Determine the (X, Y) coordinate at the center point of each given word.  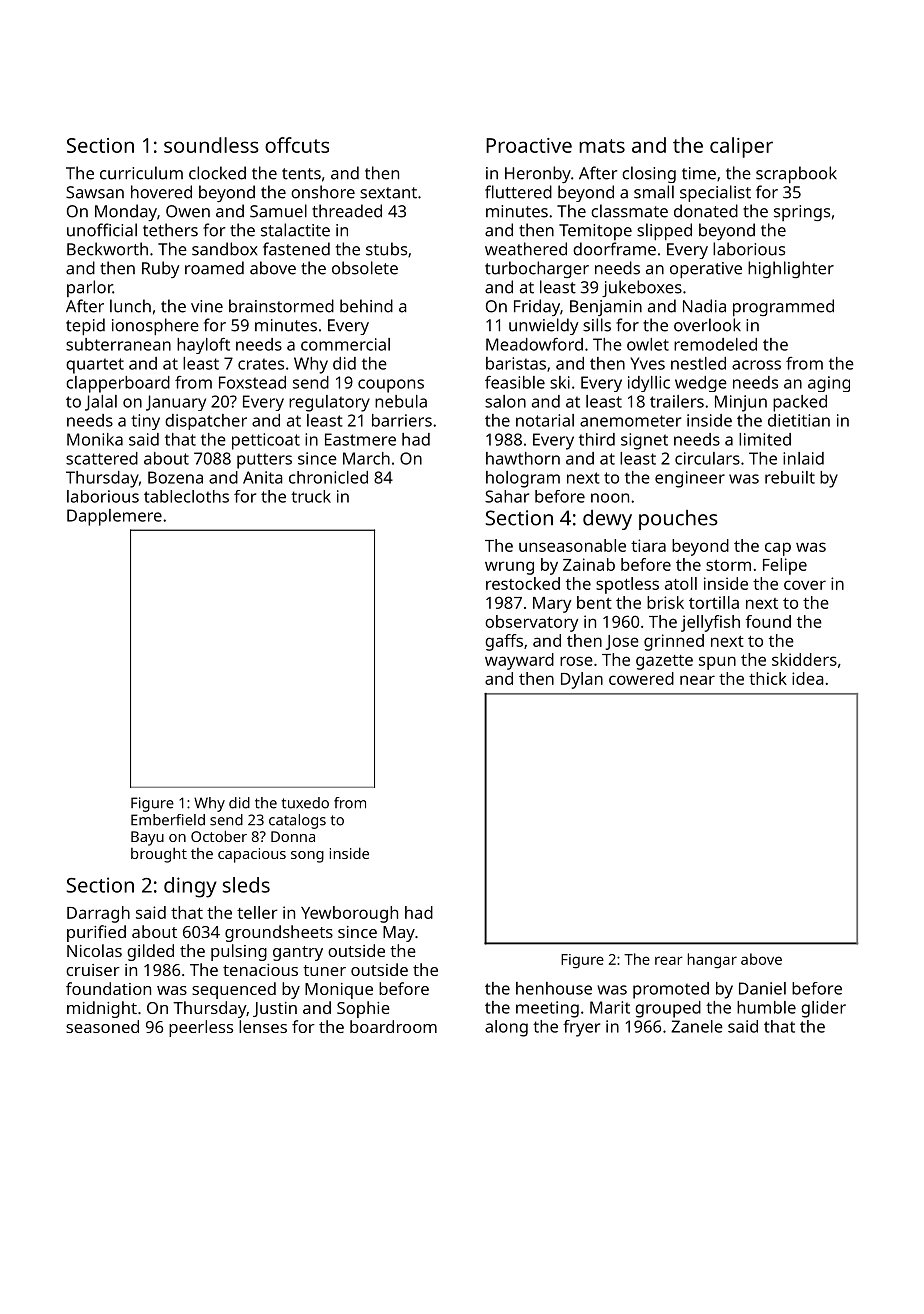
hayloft (203, 346)
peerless (201, 1028)
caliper (741, 147)
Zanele (697, 1026)
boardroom (393, 1026)
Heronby (538, 174)
